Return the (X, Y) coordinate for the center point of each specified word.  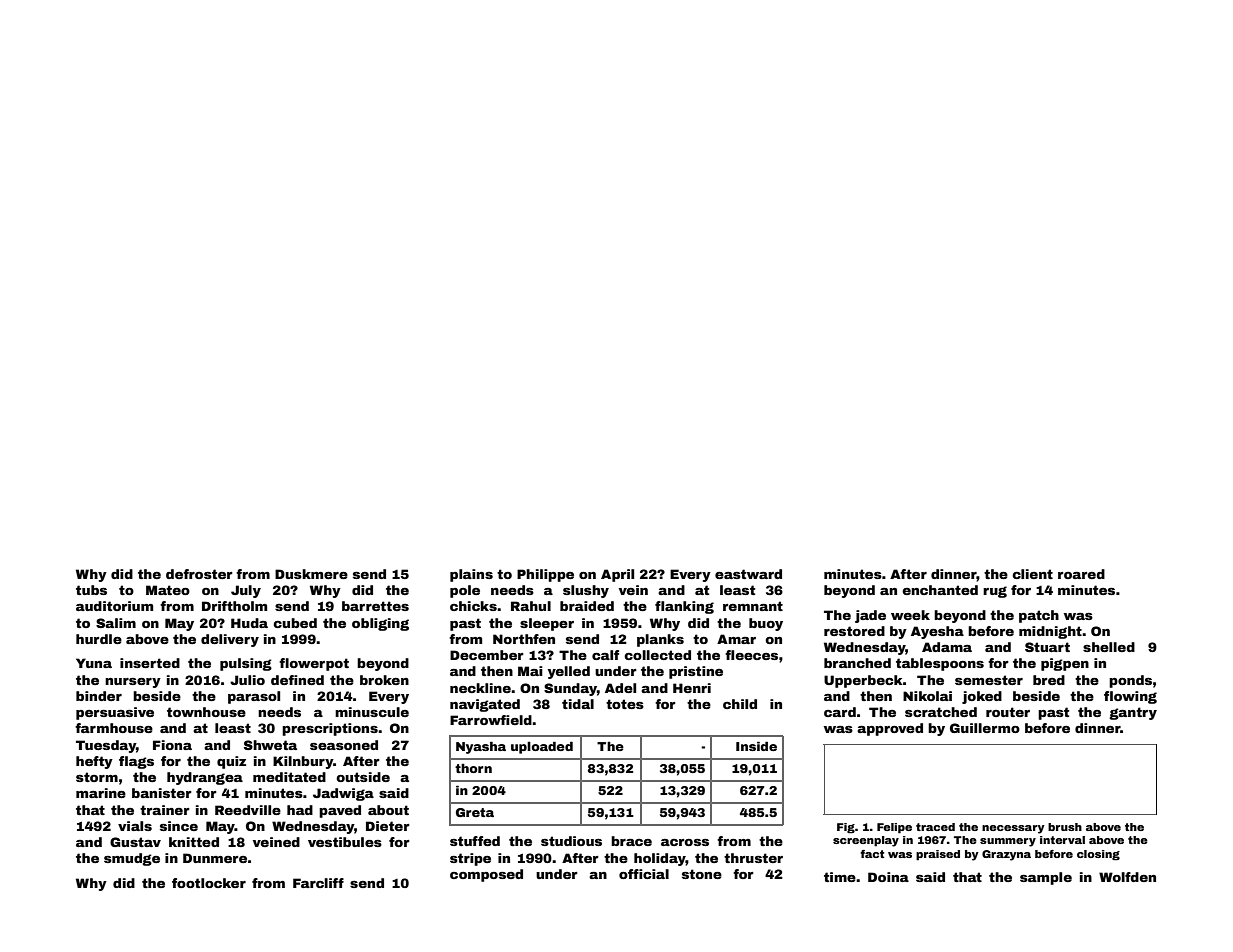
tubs (91, 590)
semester (989, 680)
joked (982, 697)
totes (625, 704)
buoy (766, 624)
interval (1062, 840)
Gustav (135, 842)
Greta (475, 812)
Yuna (94, 663)
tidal (578, 704)
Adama (947, 647)
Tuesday (106, 746)
